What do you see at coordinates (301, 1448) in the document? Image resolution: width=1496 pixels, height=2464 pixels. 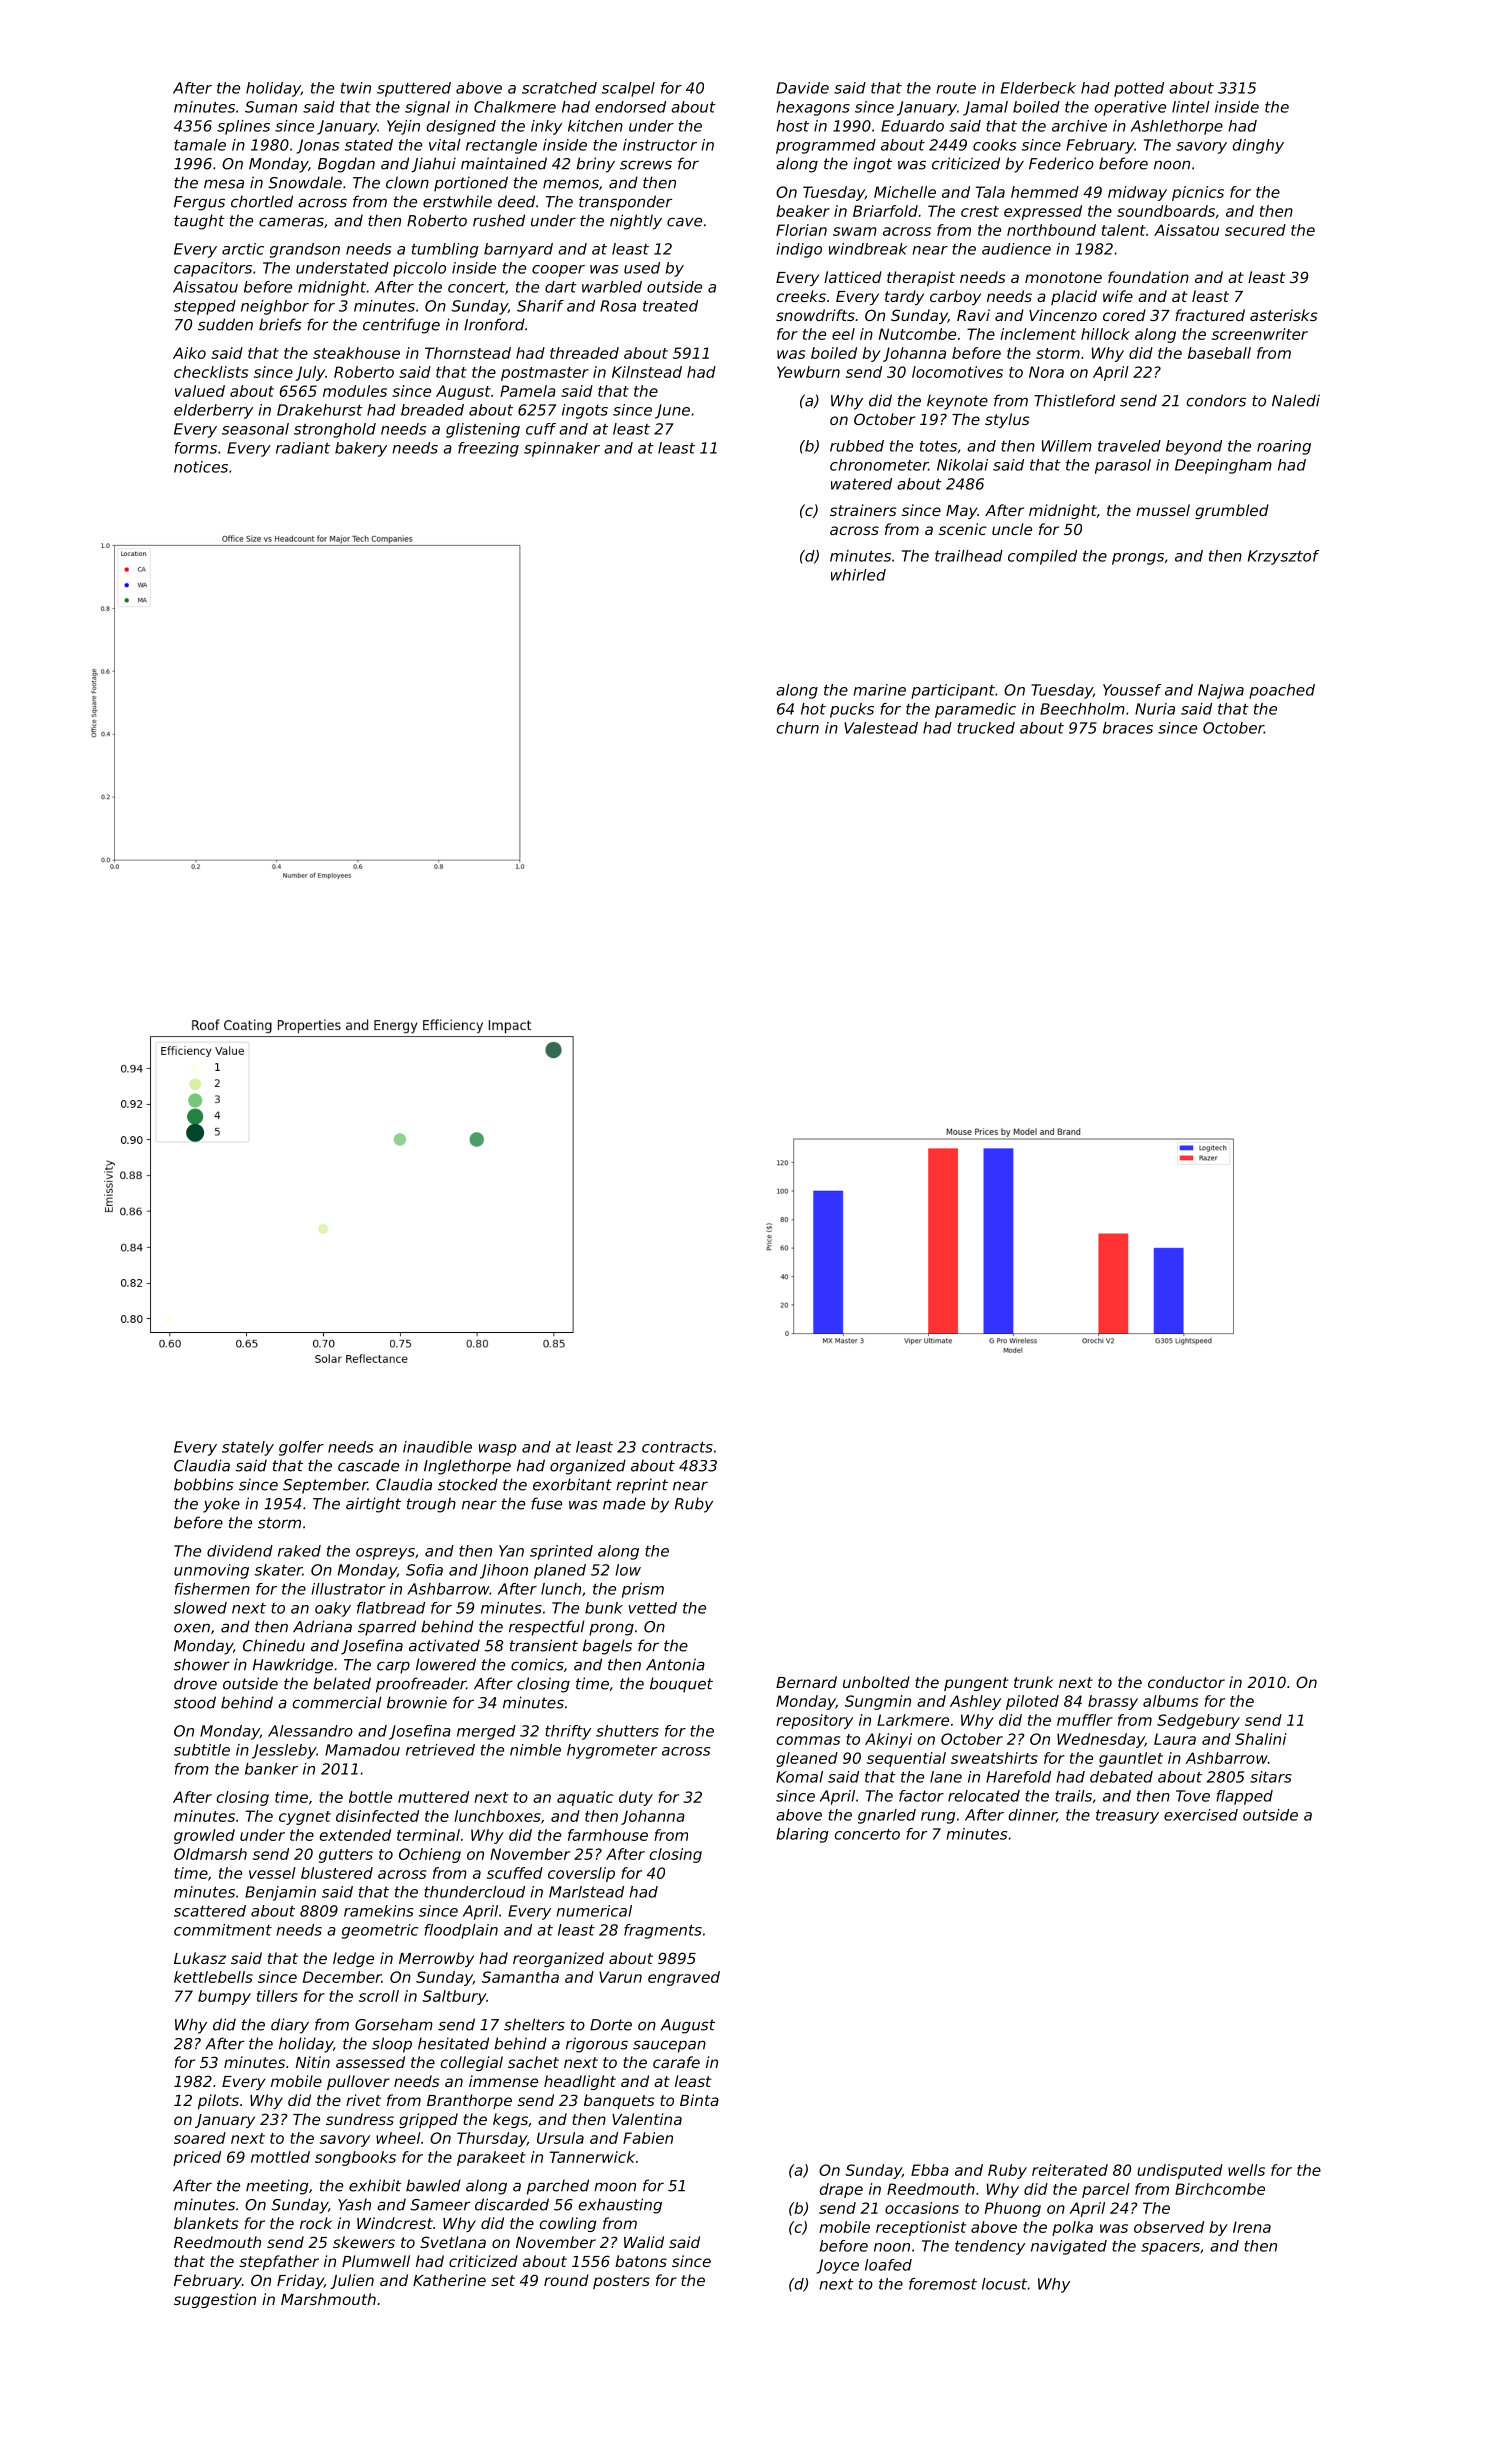 I see `golfer` at bounding box center [301, 1448].
